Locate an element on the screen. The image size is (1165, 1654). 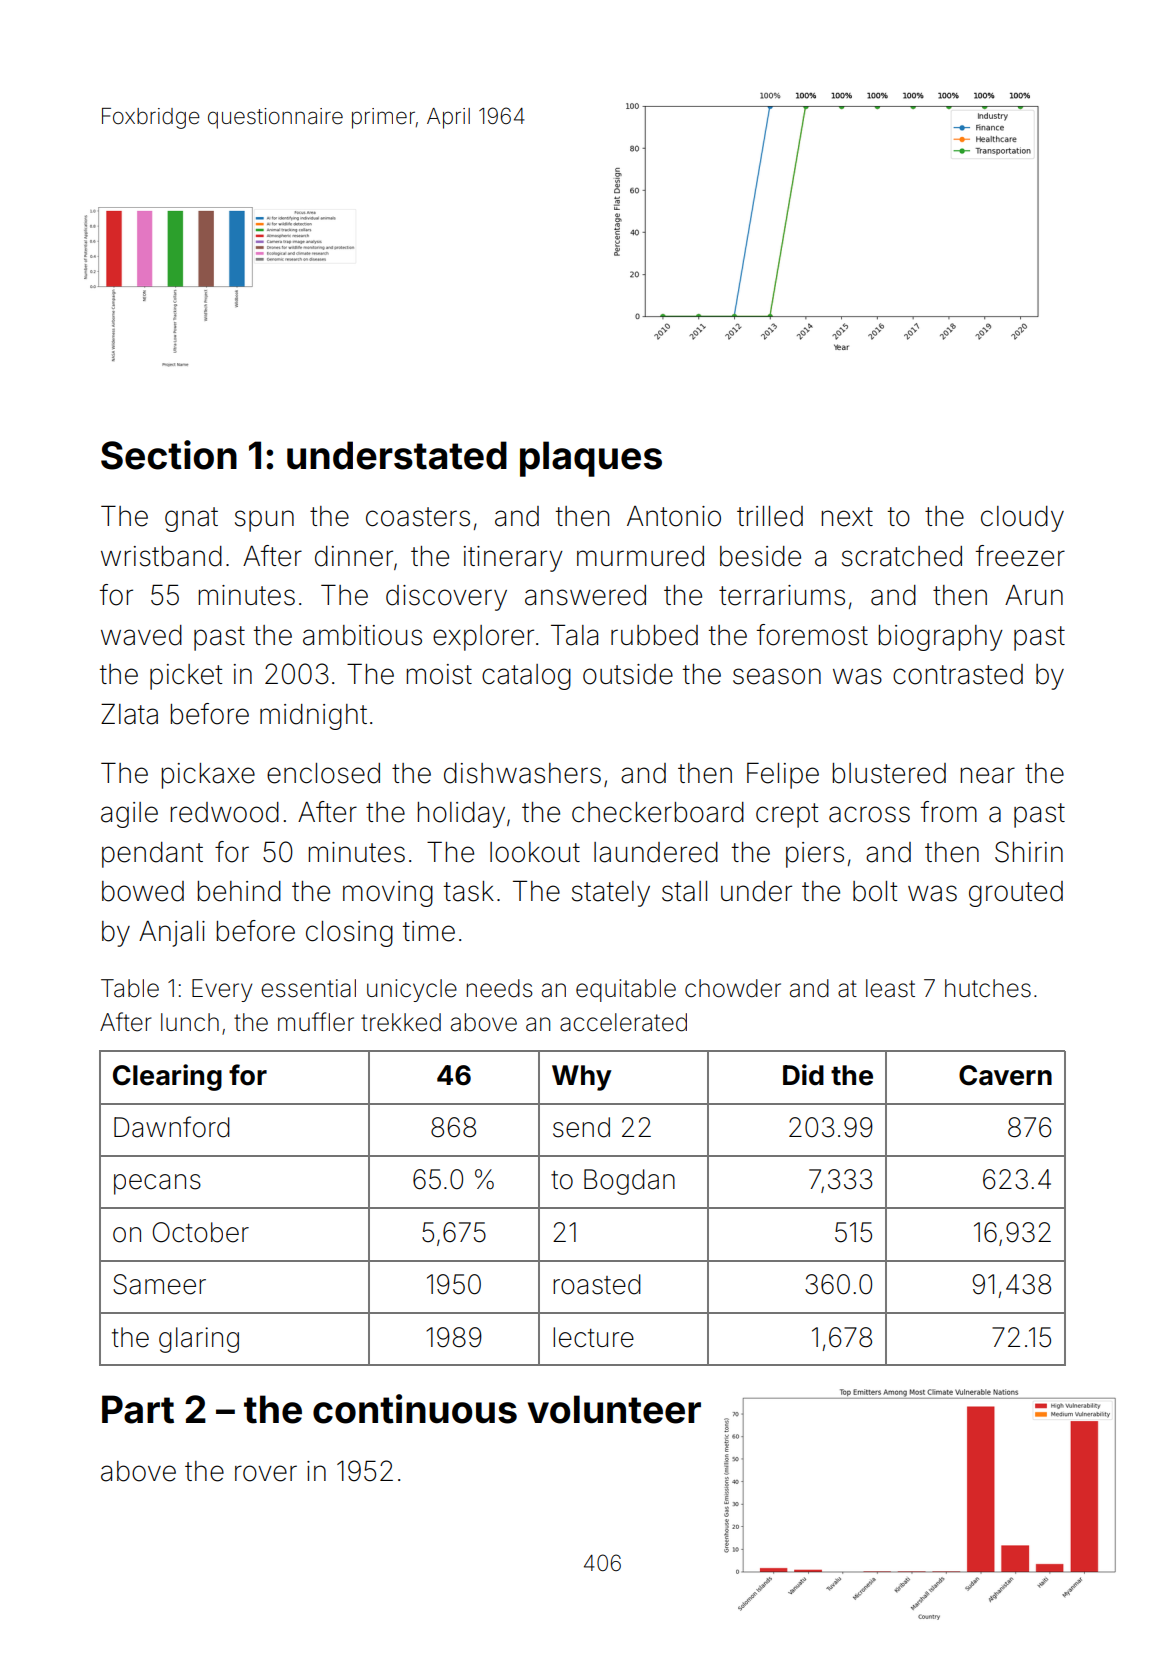
continuous is located at coordinates (415, 1409).
